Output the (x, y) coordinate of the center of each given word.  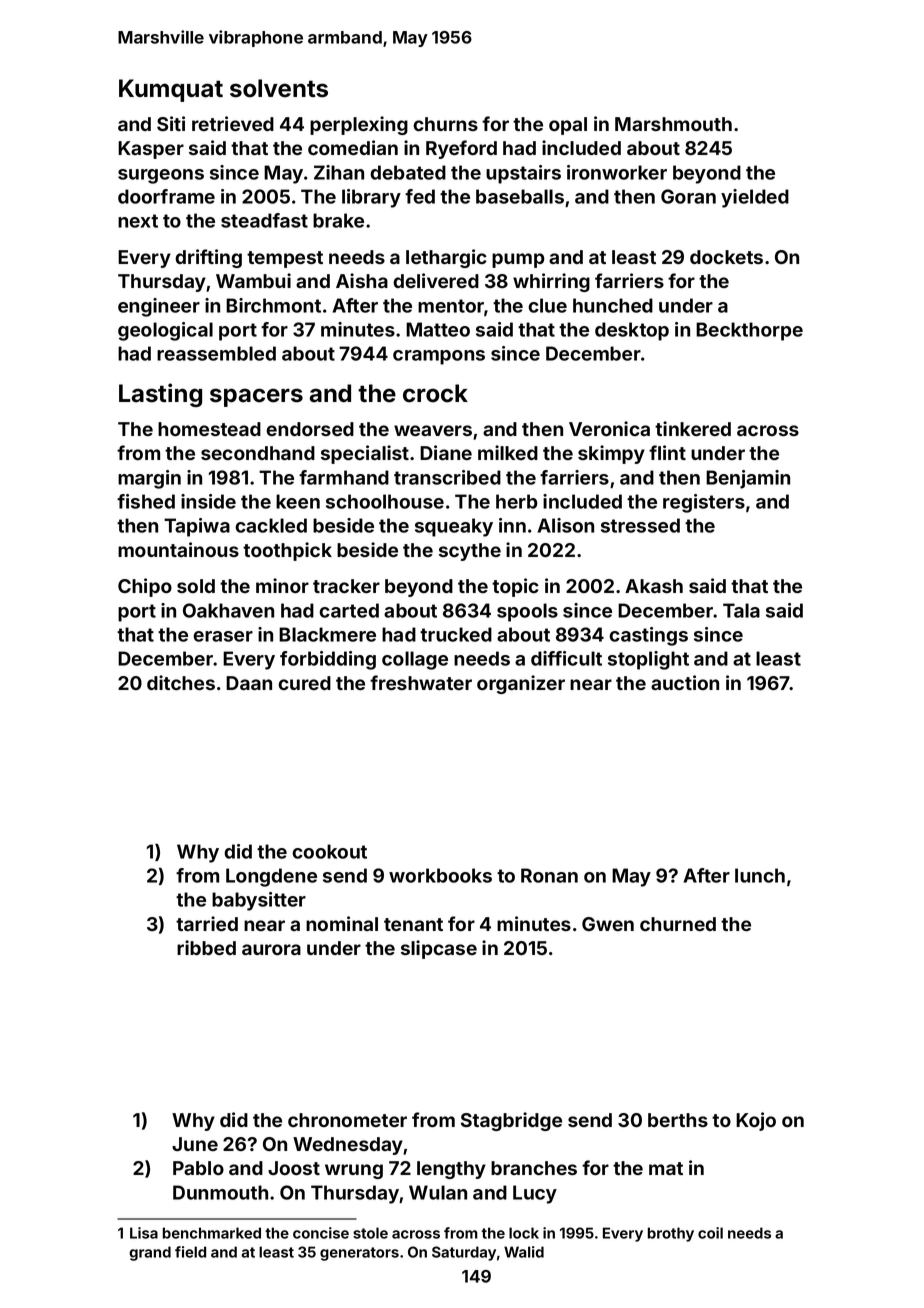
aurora (271, 949)
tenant (413, 924)
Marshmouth (673, 124)
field (190, 1252)
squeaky (454, 527)
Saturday (464, 1253)
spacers (256, 397)
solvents (279, 88)
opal (568, 126)
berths (678, 1120)
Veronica (609, 428)
